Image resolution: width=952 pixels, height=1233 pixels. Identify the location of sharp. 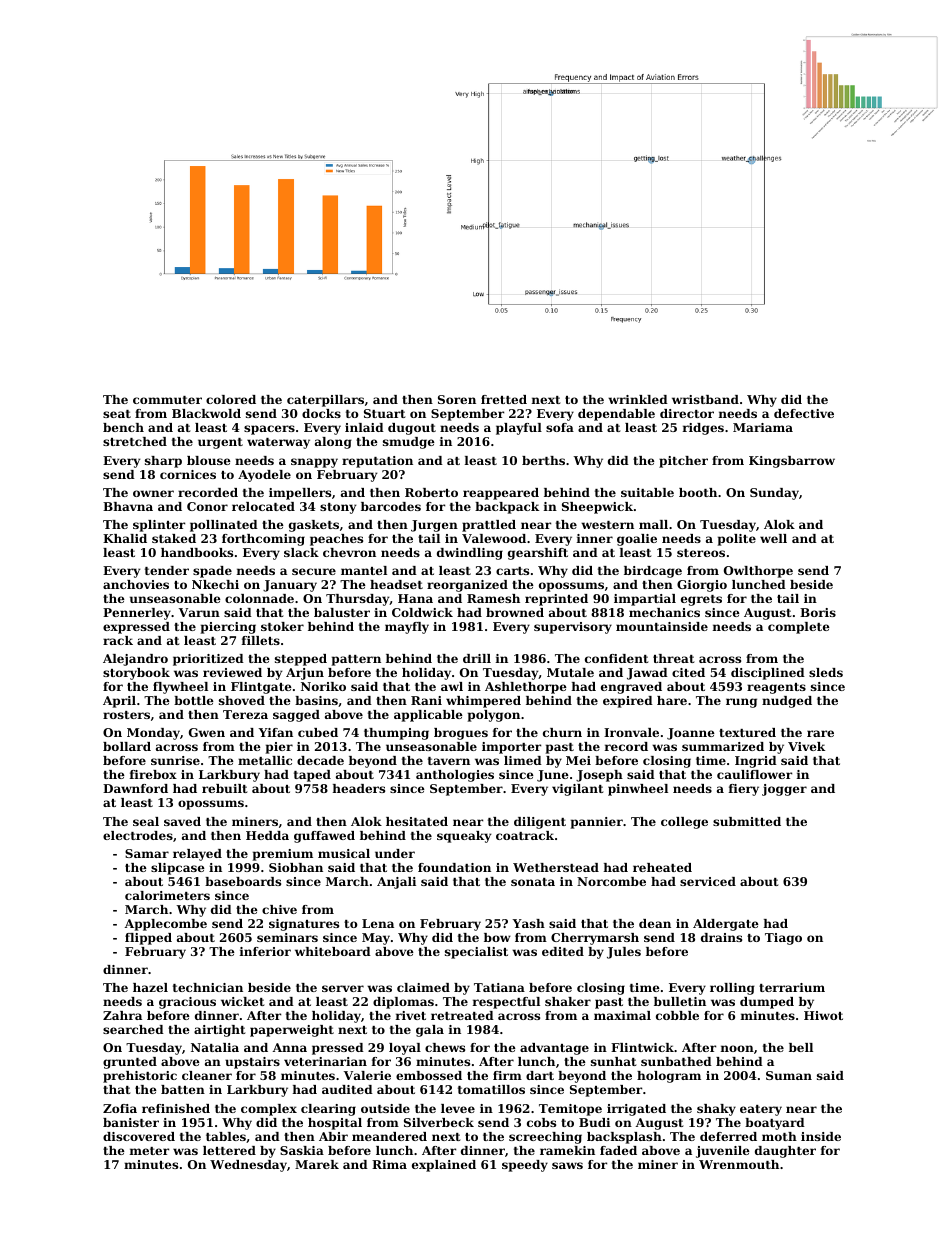
(163, 462).
